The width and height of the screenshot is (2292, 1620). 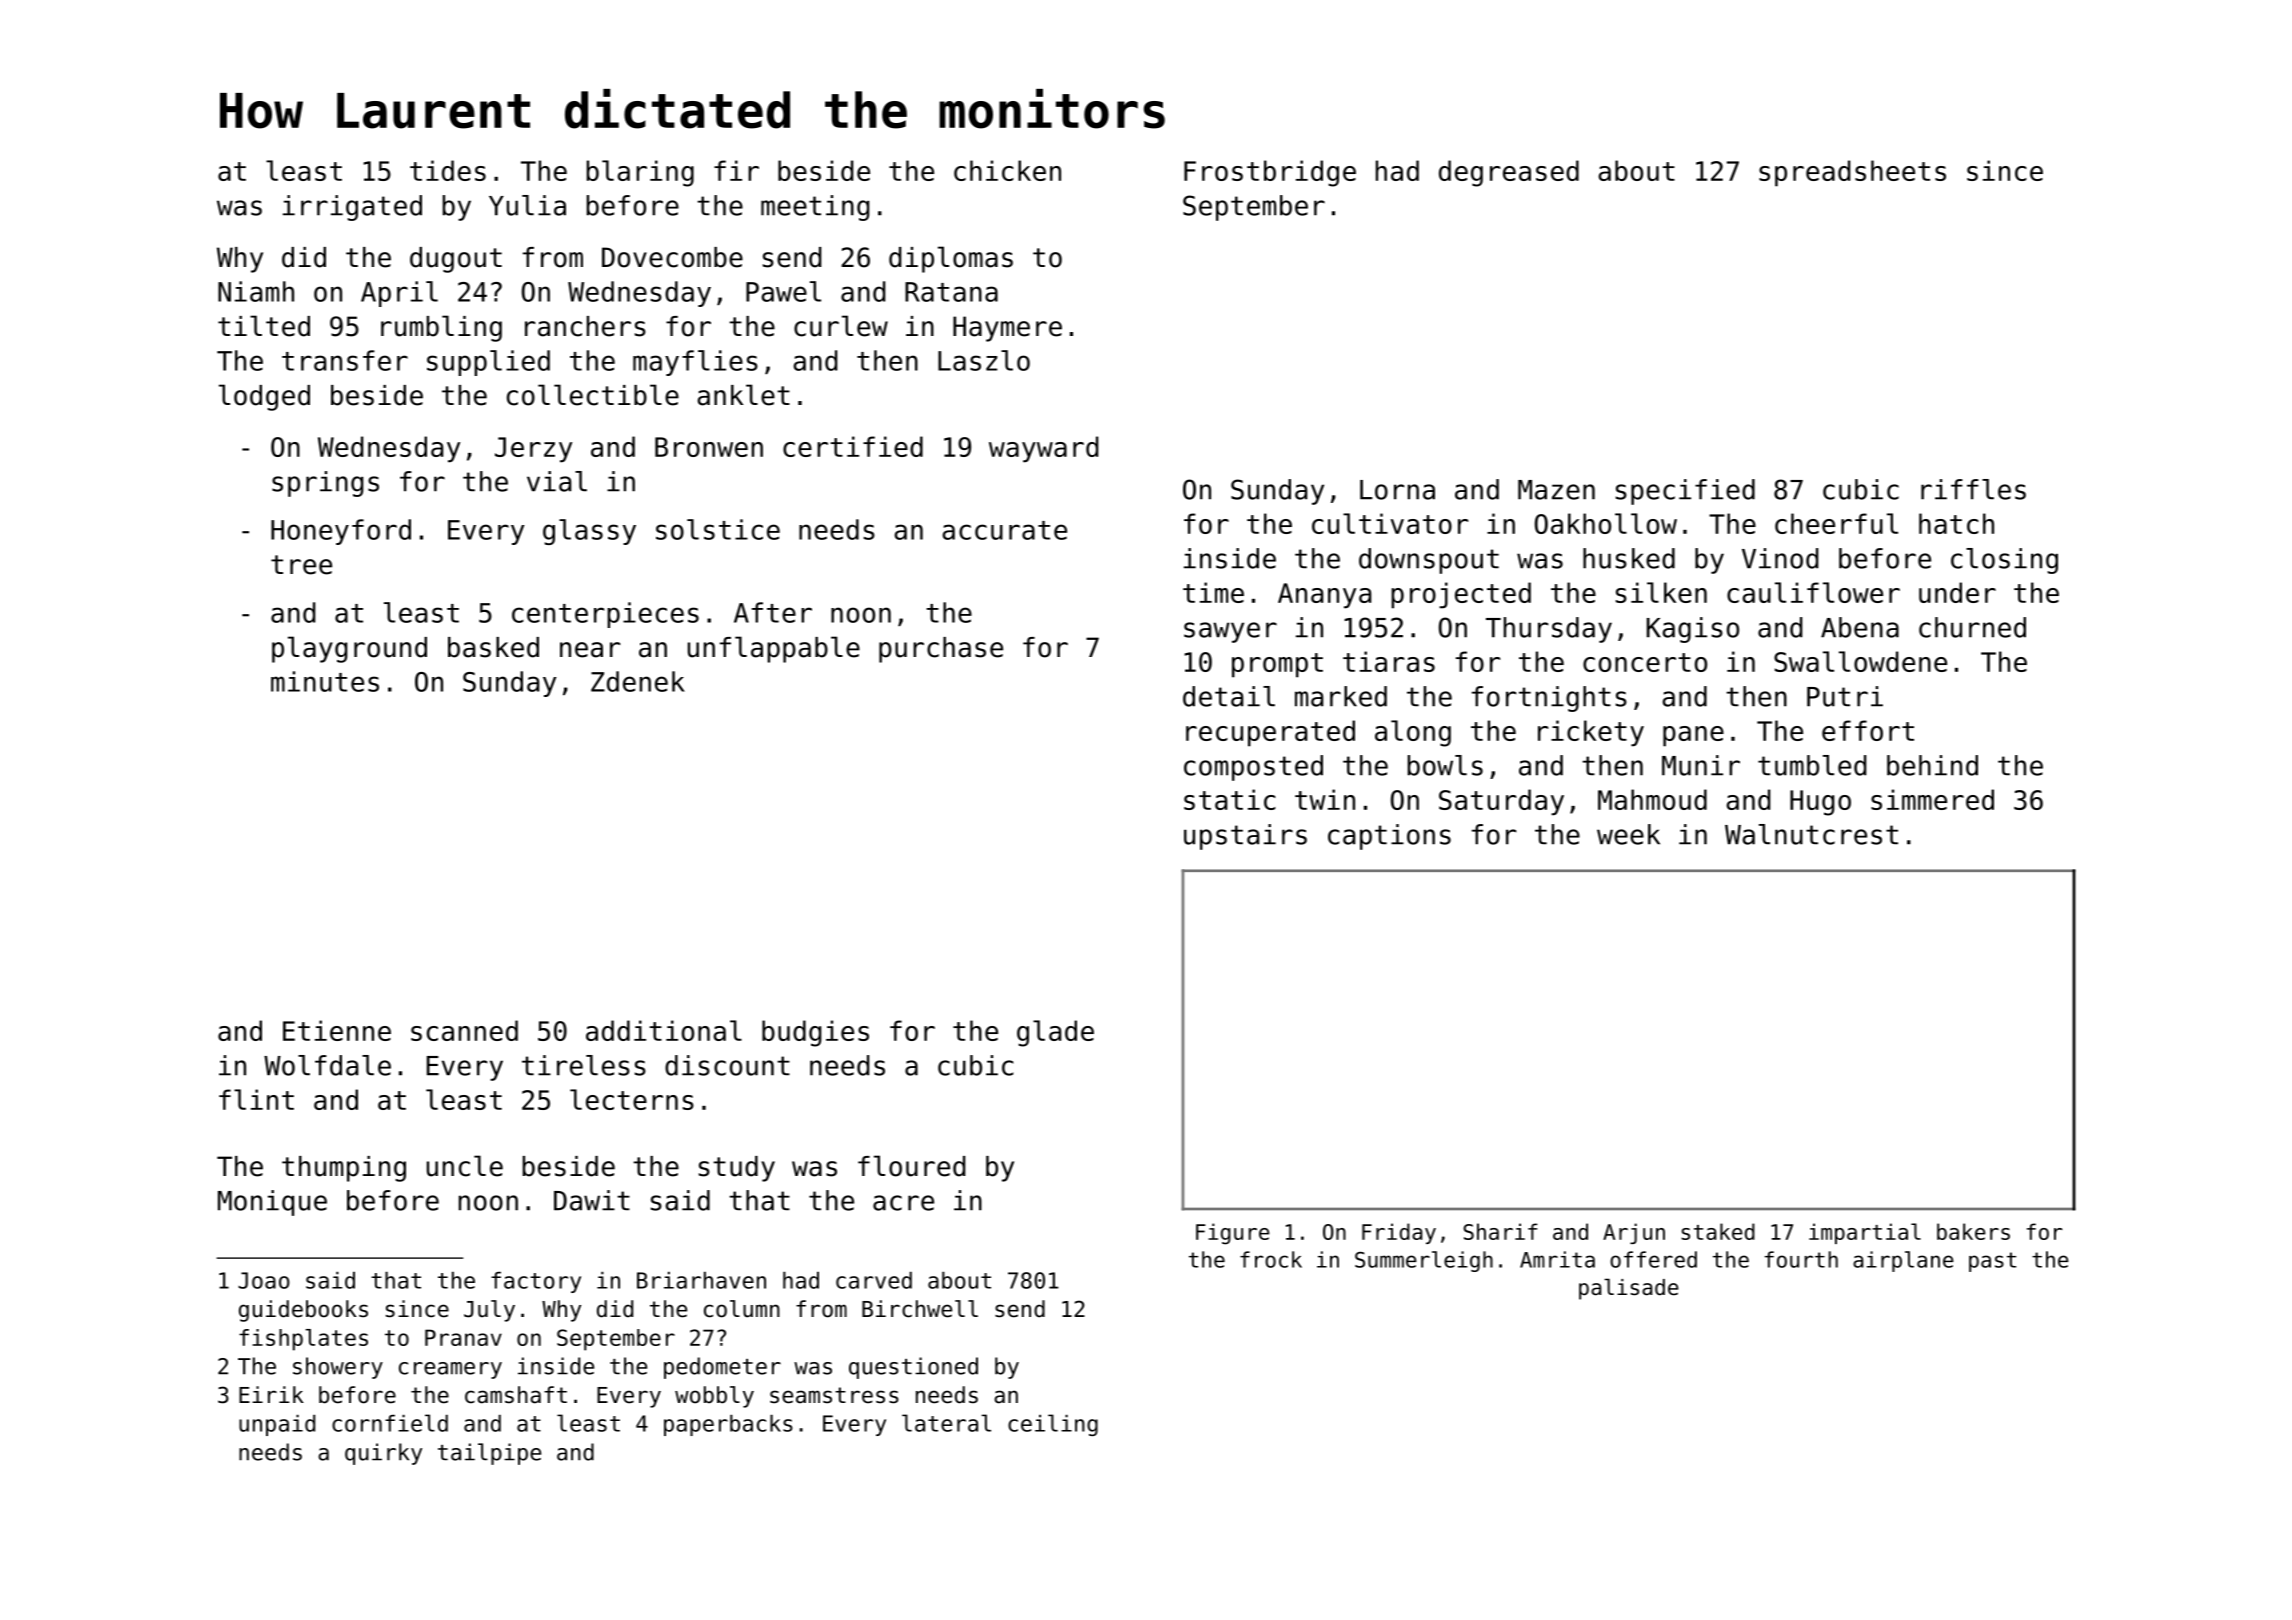 What do you see at coordinates (742, 1309) in the screenshot?
I see `column` at bounding box center [742, 1309].
